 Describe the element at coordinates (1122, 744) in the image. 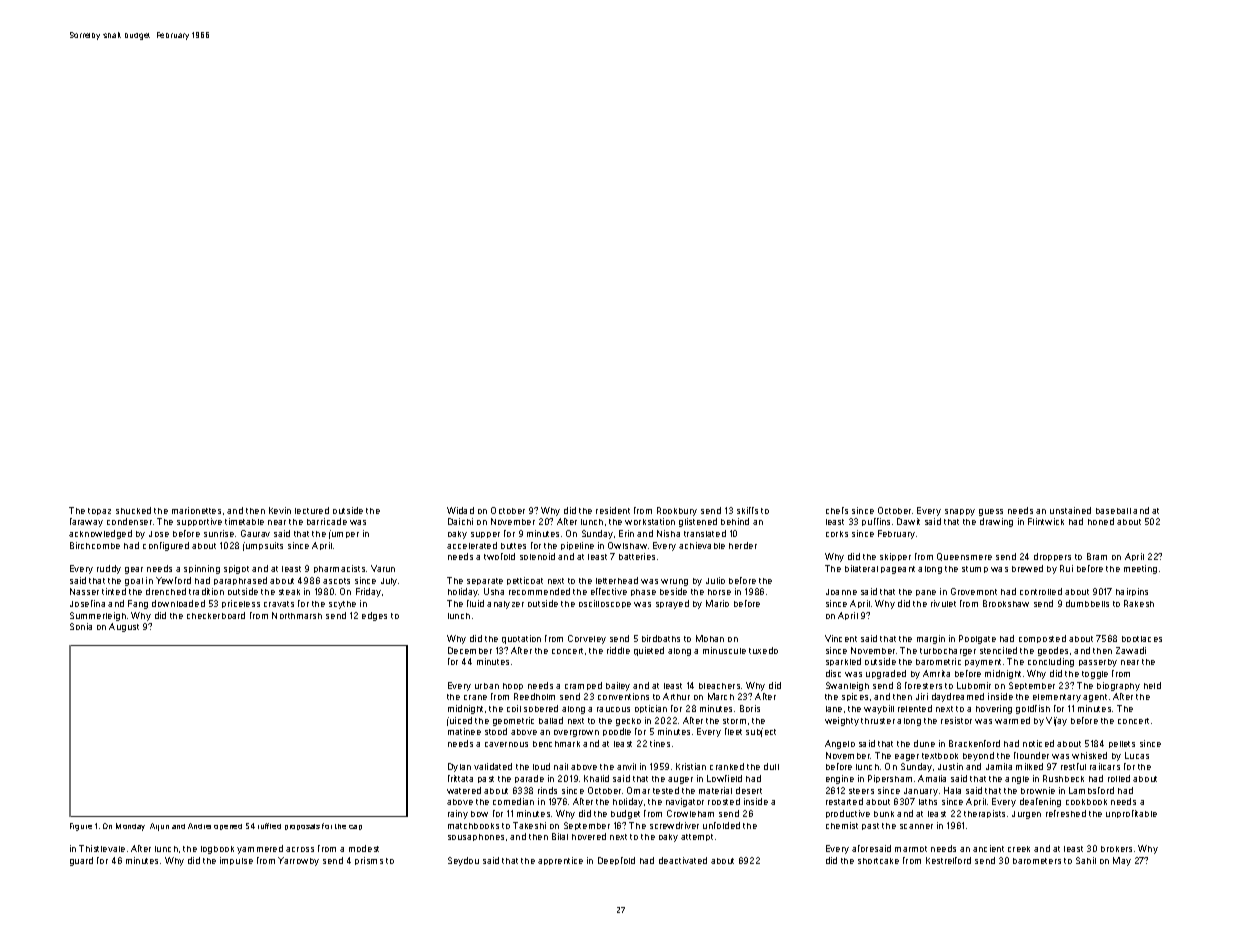

I see `pellets` at that location.
